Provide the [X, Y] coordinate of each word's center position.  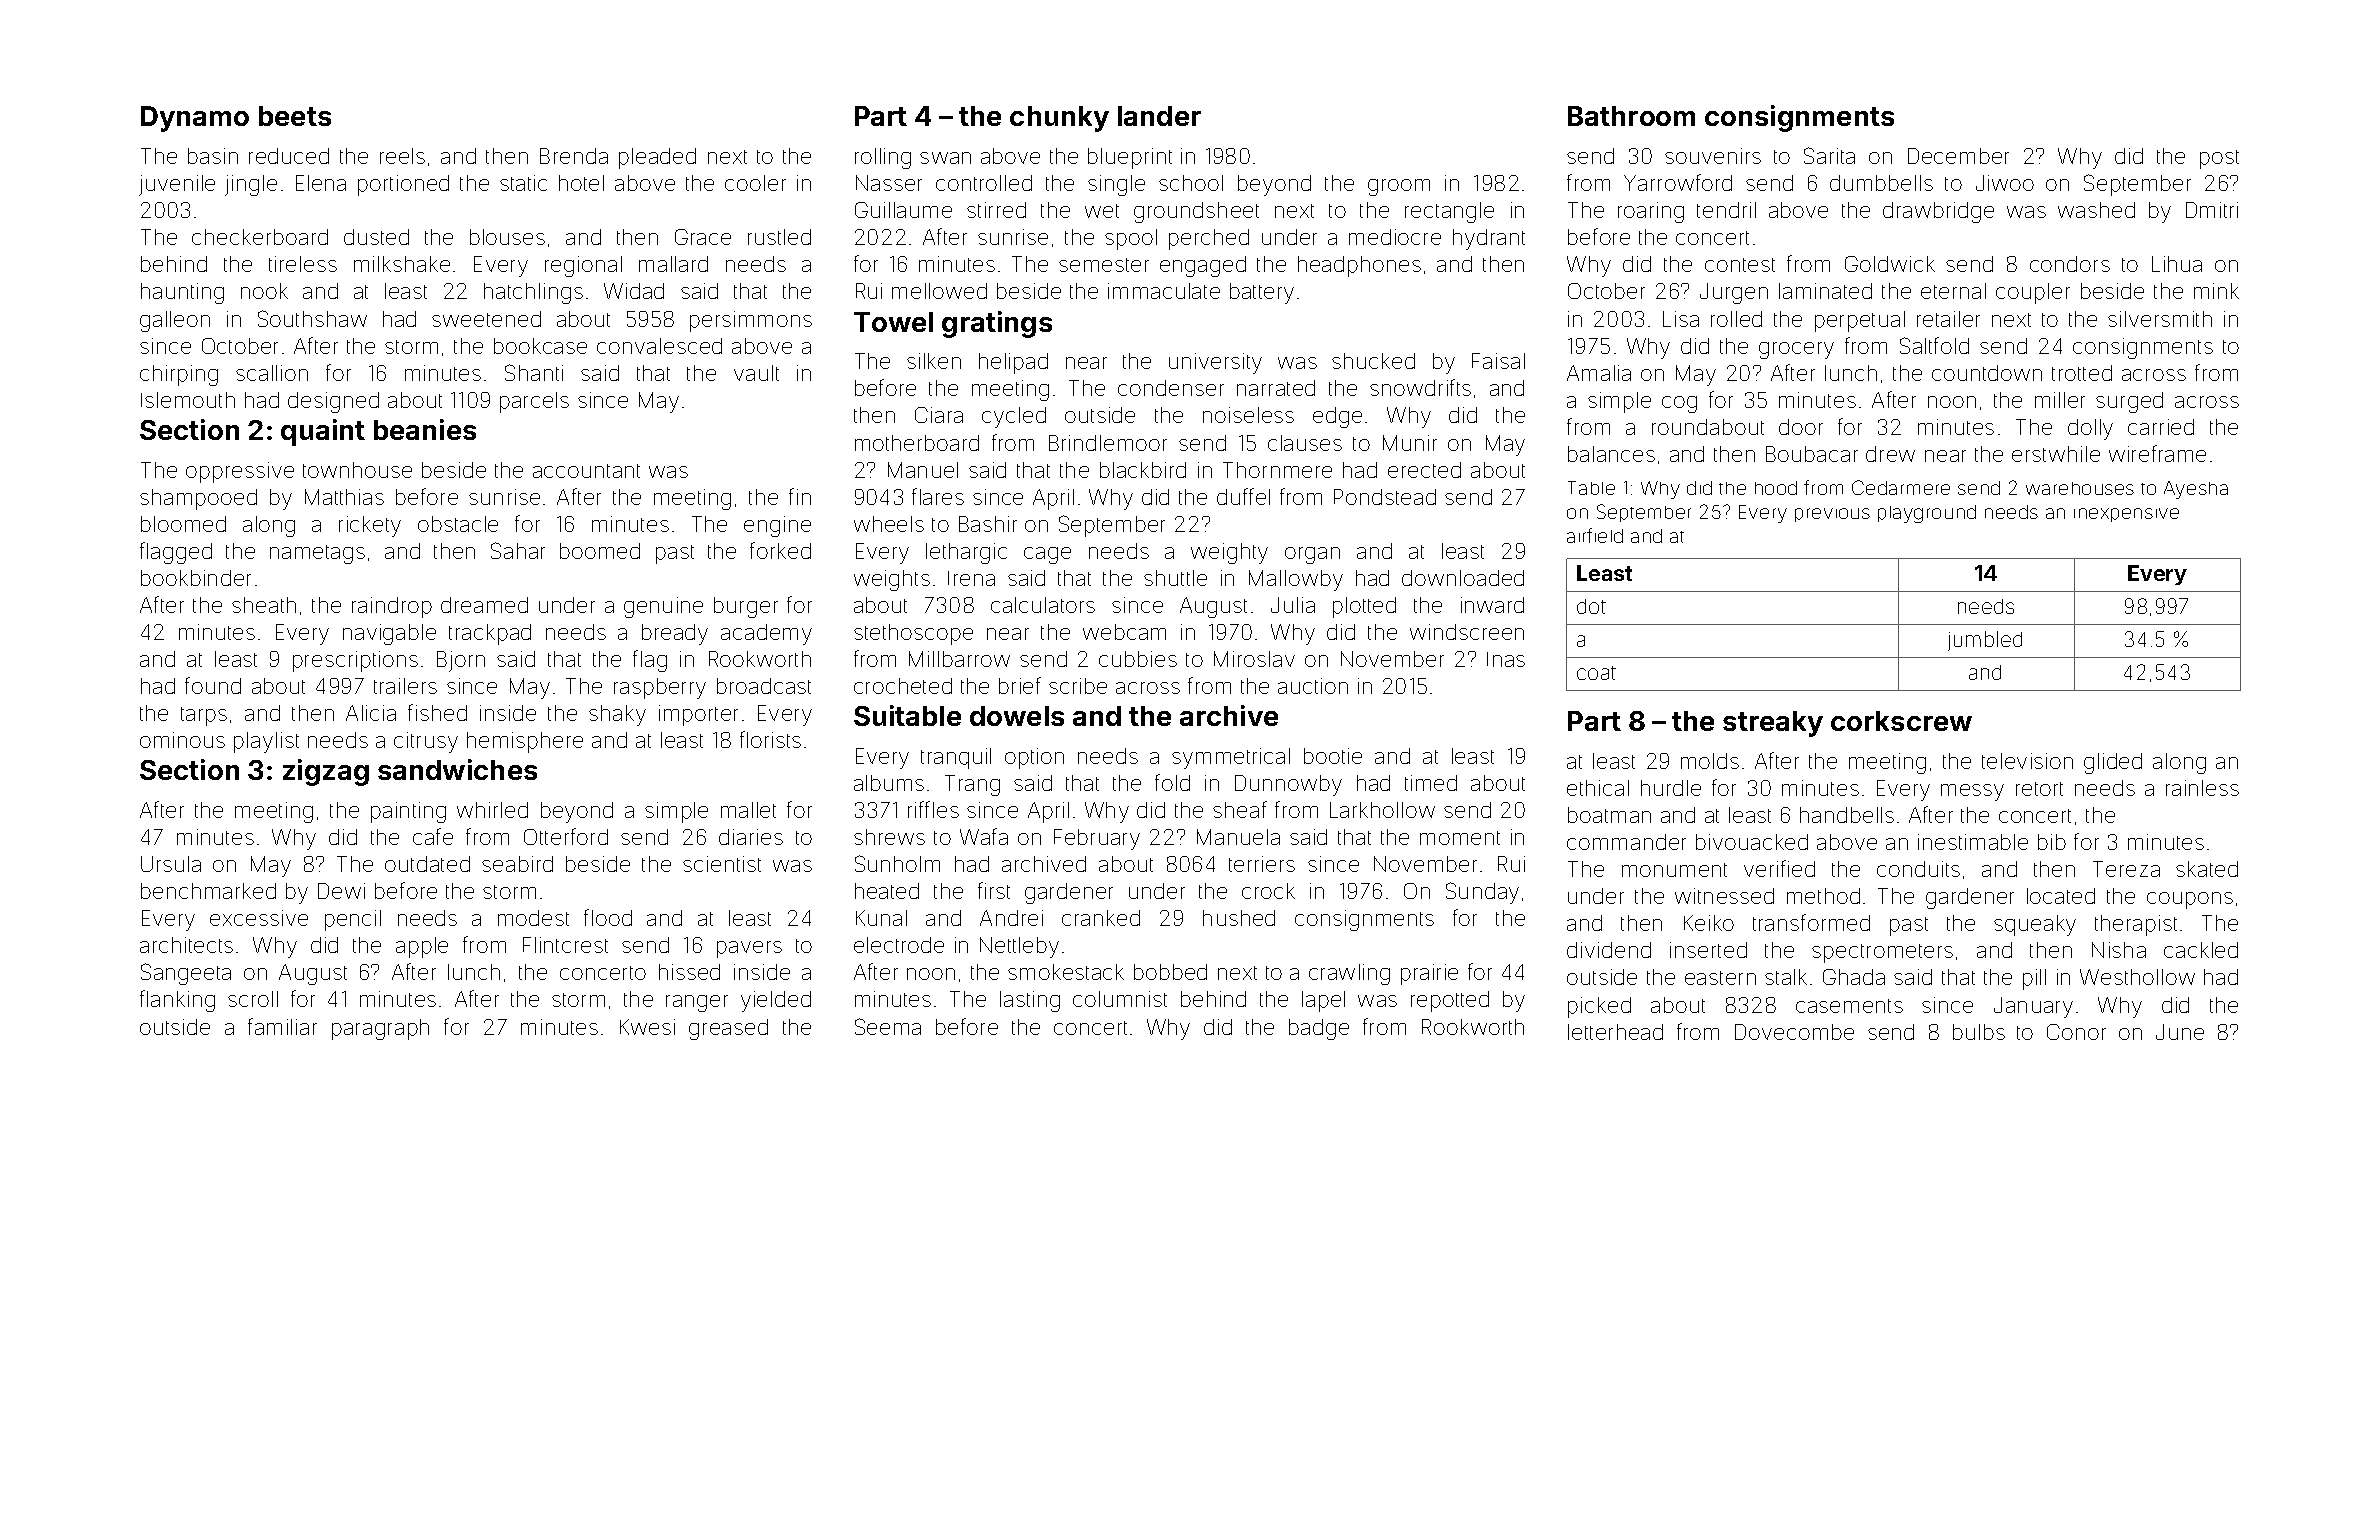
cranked [1101, 918]
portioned [403, 185]
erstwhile [2056, 454]
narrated [1276, 388]
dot [1591, 606]
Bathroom [1631, 116]
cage [1047, 555]
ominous [182, 740]
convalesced [659, 346]
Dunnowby [1288, 785]
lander [1159, 116]
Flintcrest [565, 945]
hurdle [1671, 788]
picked [1599, 1007]
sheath [264, 605]
